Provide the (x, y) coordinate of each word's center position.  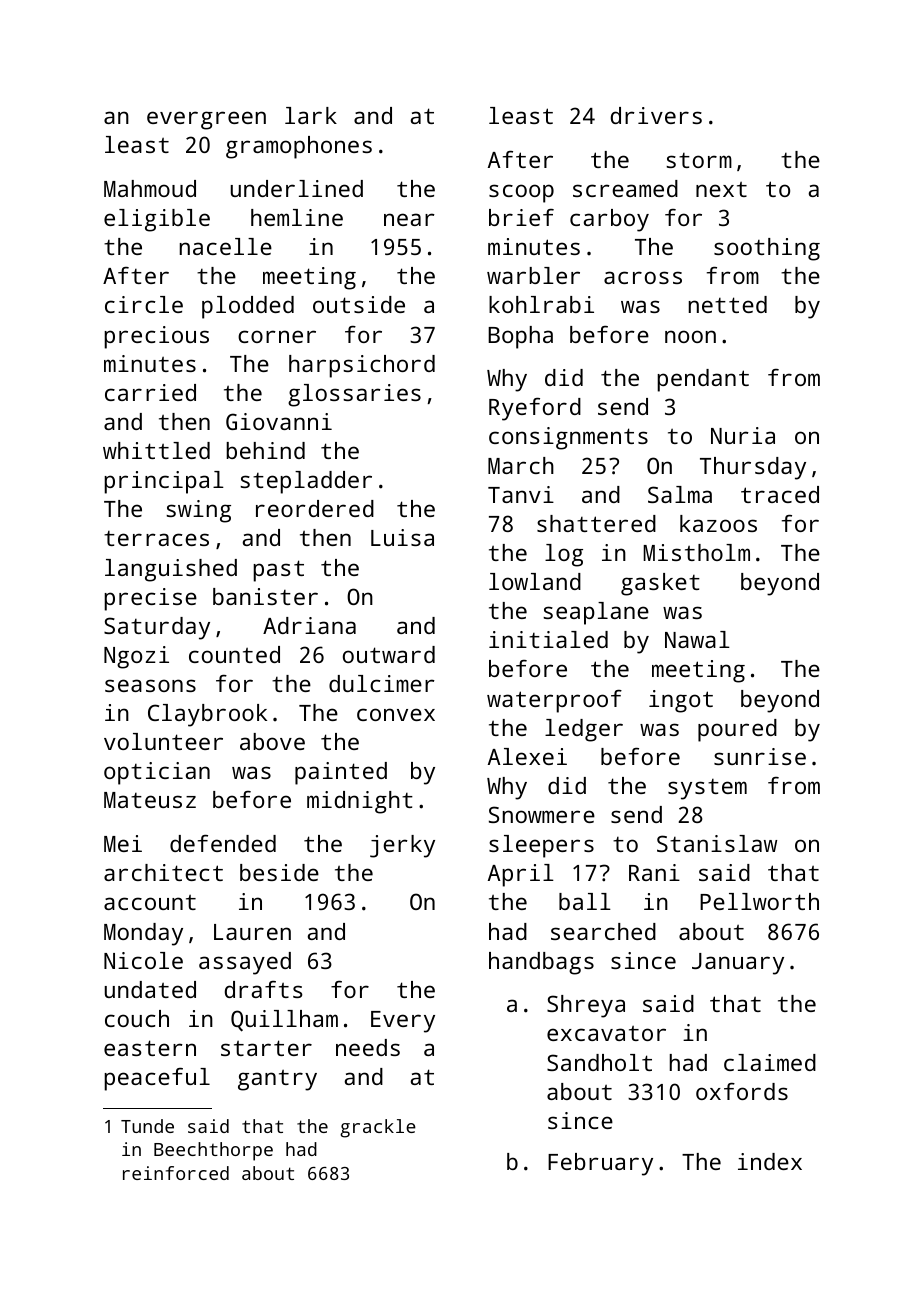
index (770, 1161)
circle (144, 304)
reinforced (176, 1173)
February (600, 1164)
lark (311, 115)
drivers (656, 115)
